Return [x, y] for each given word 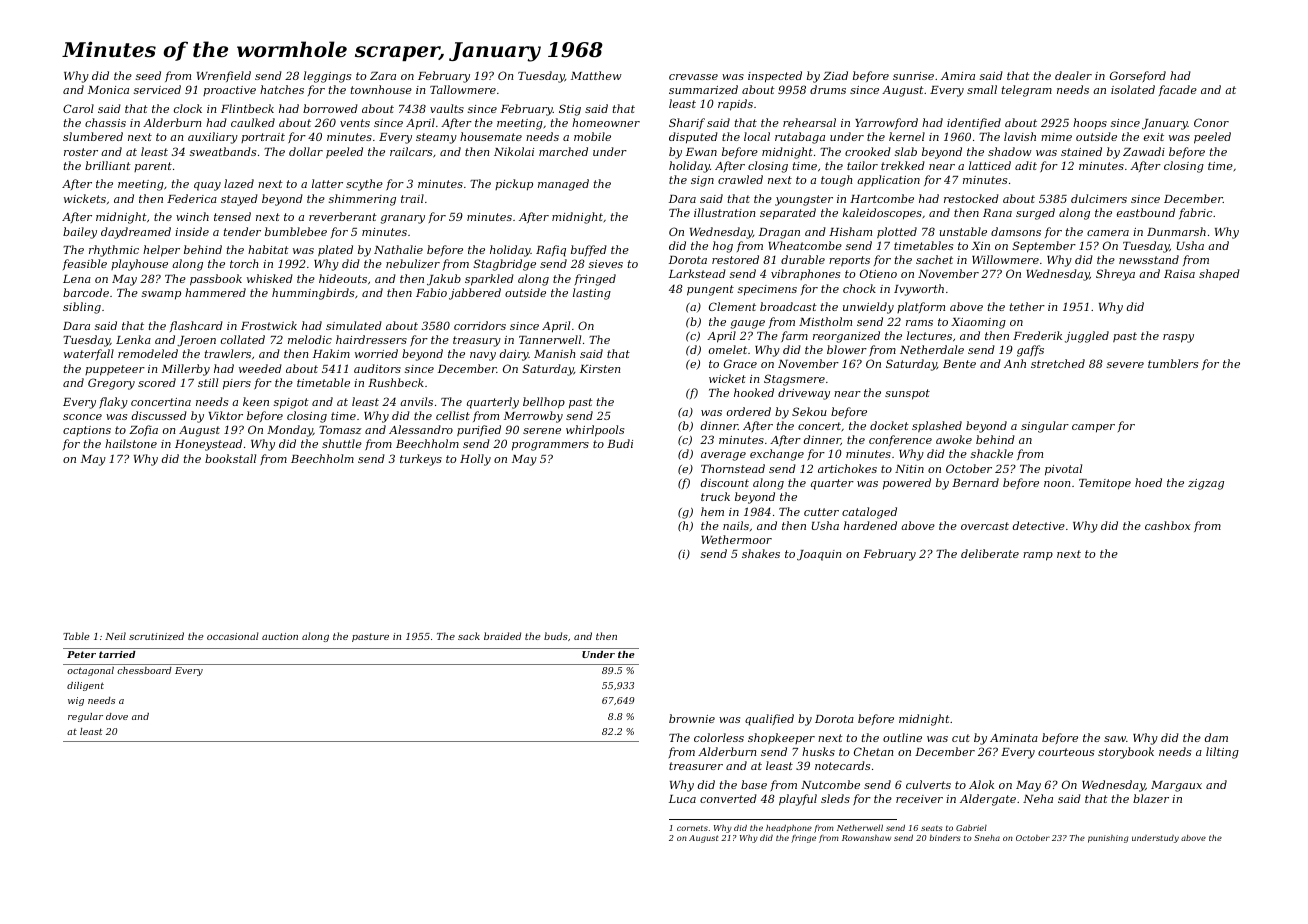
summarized [703, 89]
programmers [550, 446]
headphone [789, 829]
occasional [233, 636]
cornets [692, 828]
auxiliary [213, 138]
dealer [1073, 75]
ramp [1038, 556]
